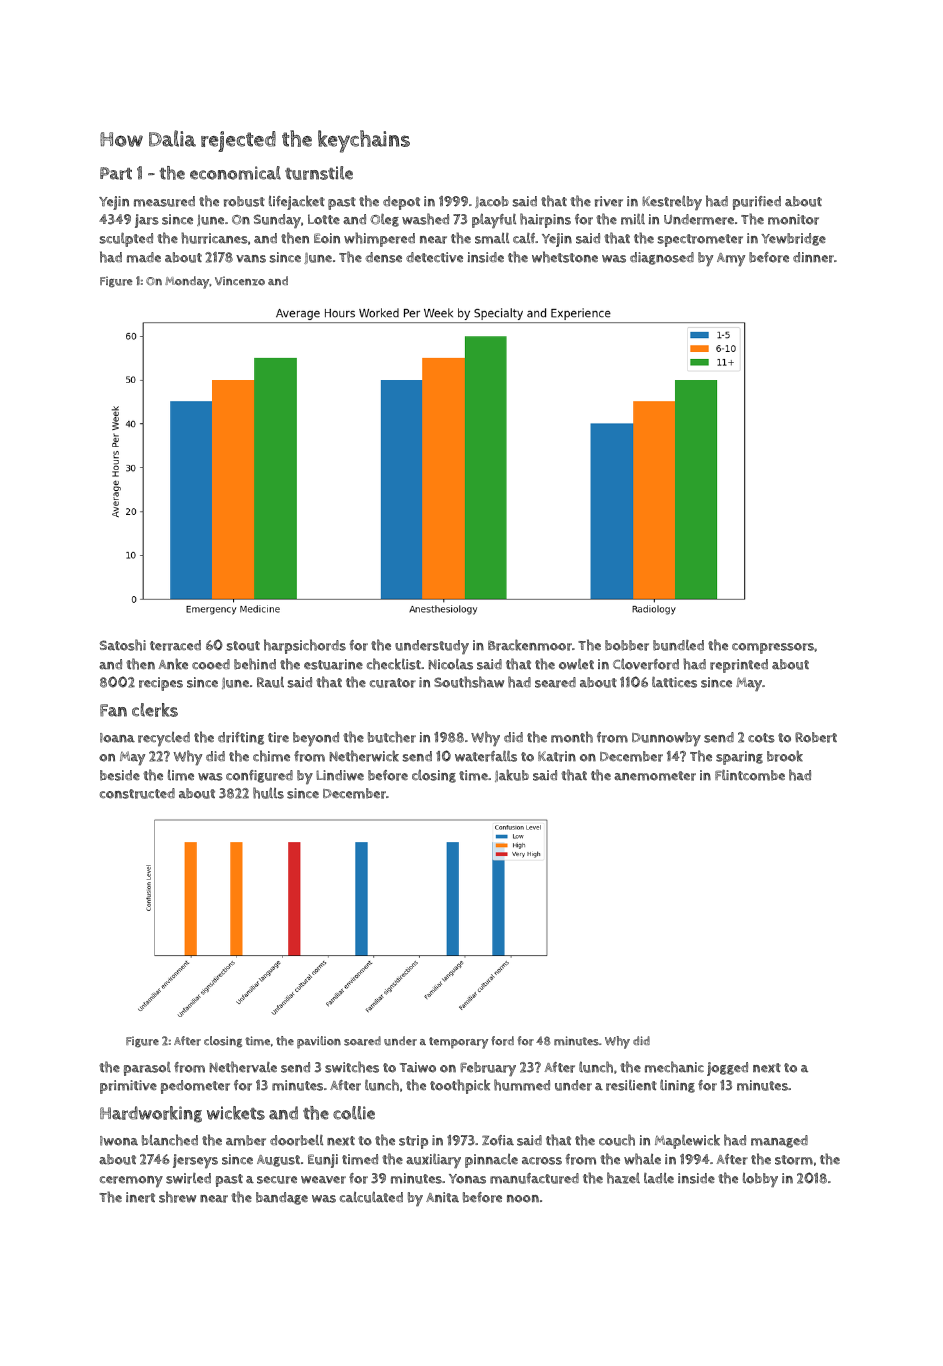  I want to click on recipes, so click(161, 684).
